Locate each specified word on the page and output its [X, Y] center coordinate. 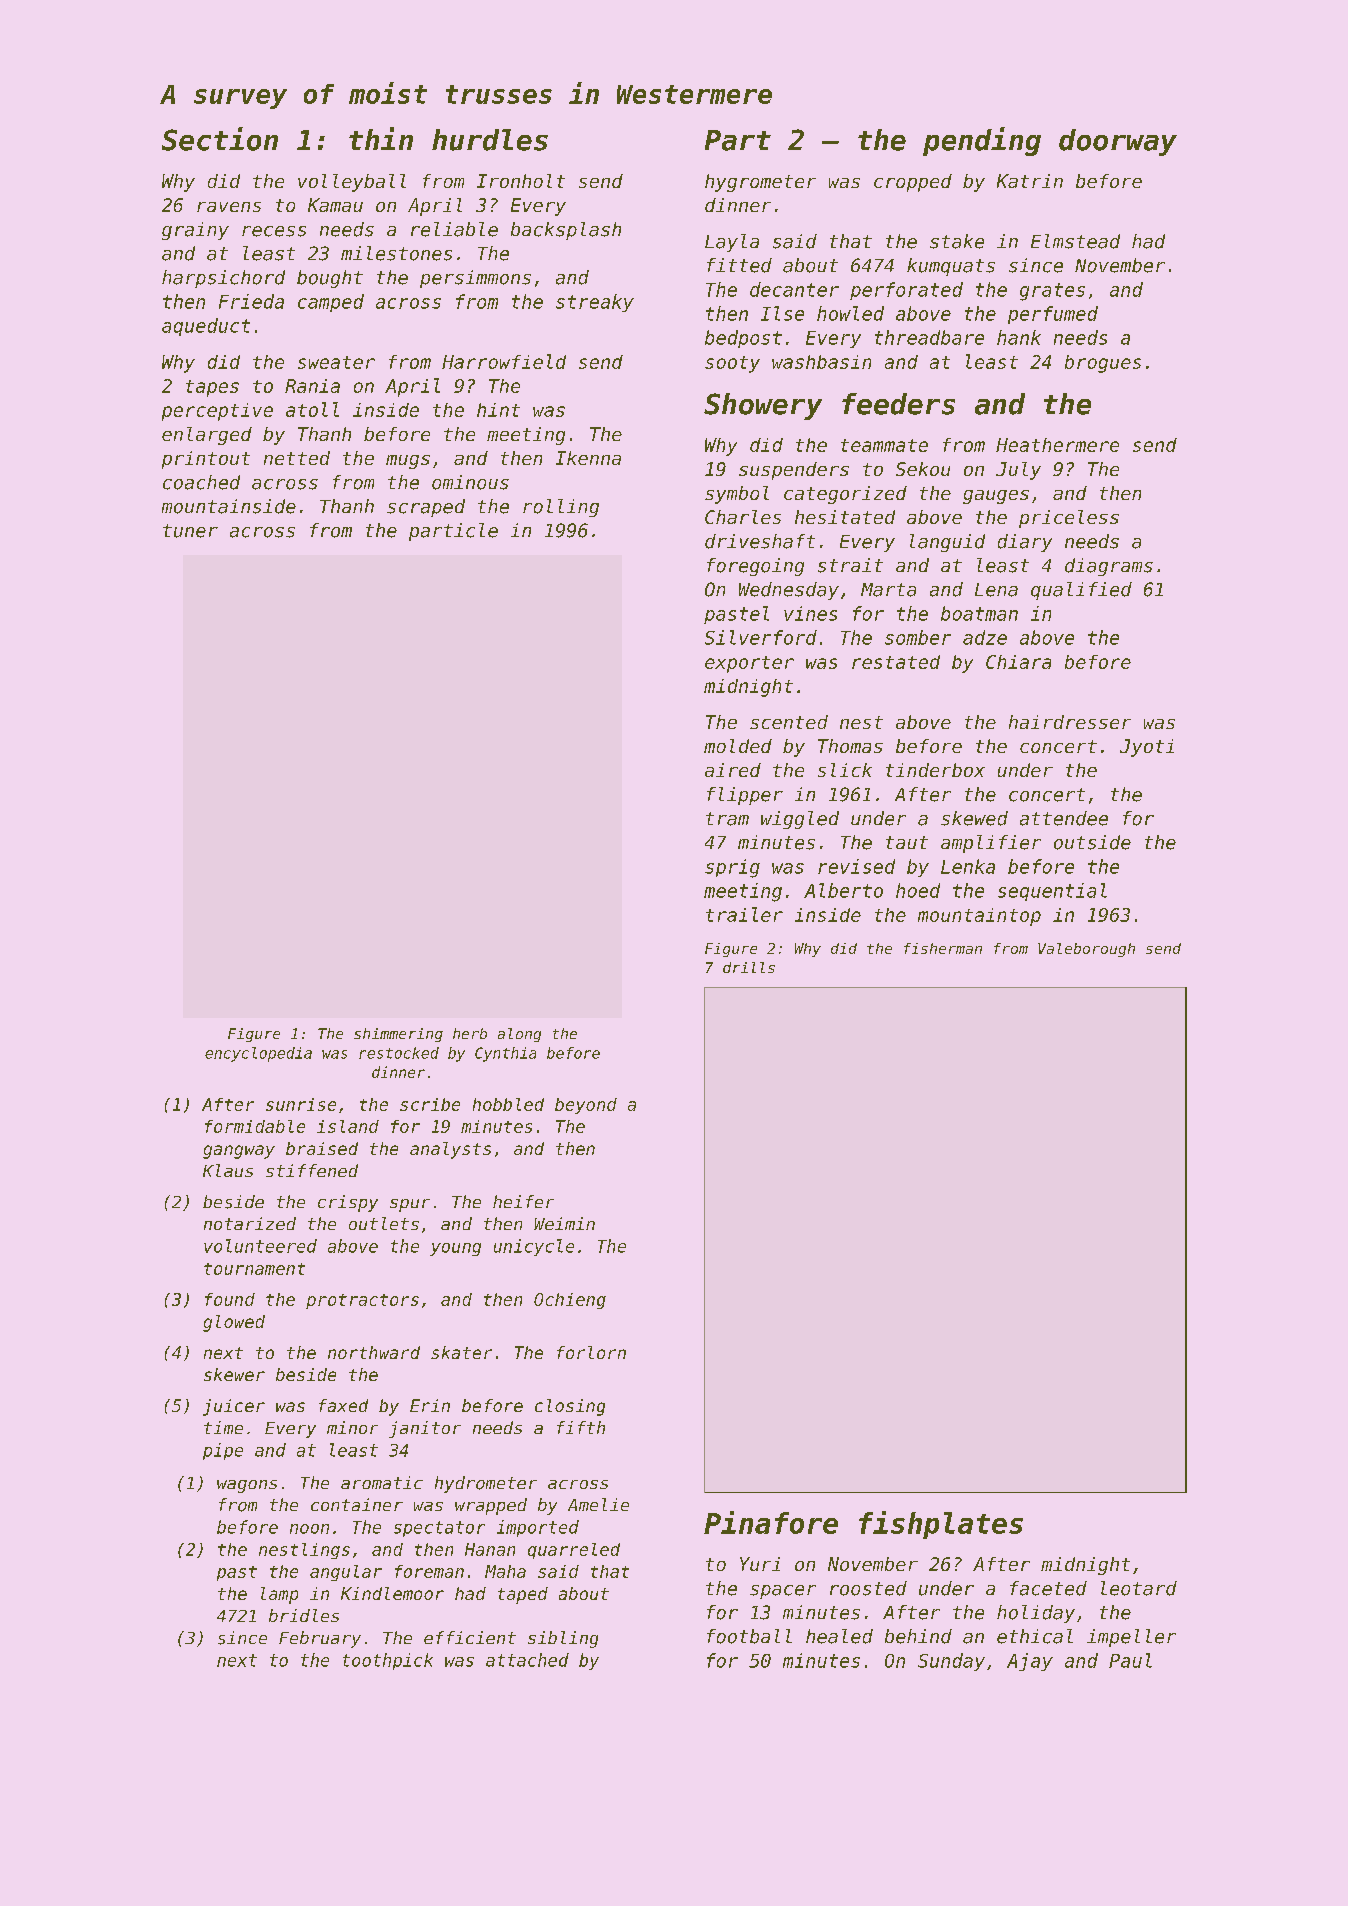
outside [1092, 842]
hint [498, 410]
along [519, 1035]
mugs [408, 462]
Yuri [760, 1564]
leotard [1139, 1588]
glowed [234, 1323]
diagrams [1109, 567]
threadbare [929, 337]
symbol [737, 495]
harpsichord [223, 279]
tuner [190, 531]
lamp [279, 1595]
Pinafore [771, 1522]
